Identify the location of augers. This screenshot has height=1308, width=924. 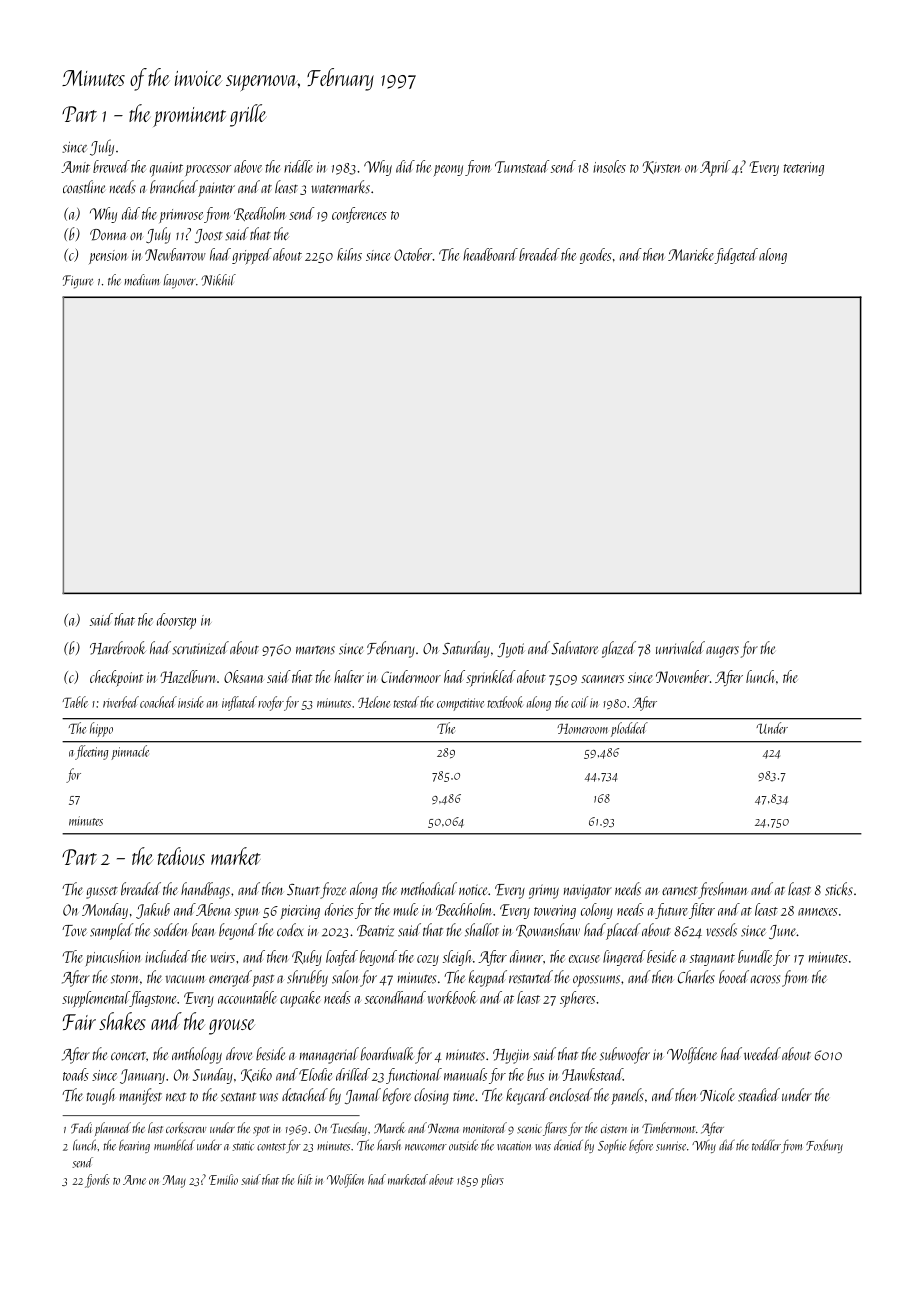
(722, 652).
